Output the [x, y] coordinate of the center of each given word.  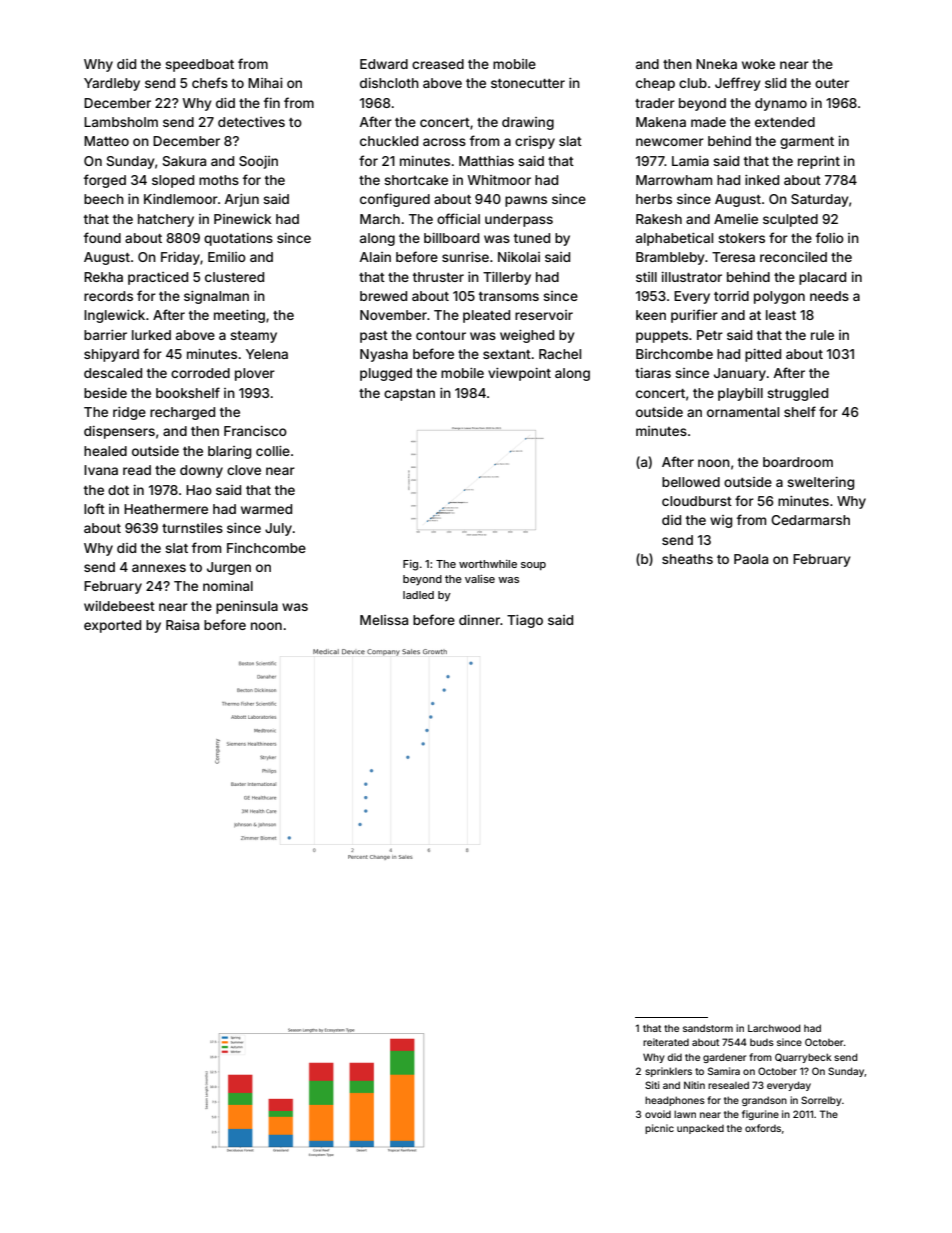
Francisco [255, 431]
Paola [751, 559]
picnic [659, 1129]
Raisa [182, 625]
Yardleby [112, 84]
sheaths [687, 559]
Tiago [525, 621]
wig [721, 521]
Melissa [384, 620]
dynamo [781, 104]
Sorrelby [821, 1101]
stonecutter [528, 83]
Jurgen [229, 568]
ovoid [658, 1114]
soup [533, 566]
